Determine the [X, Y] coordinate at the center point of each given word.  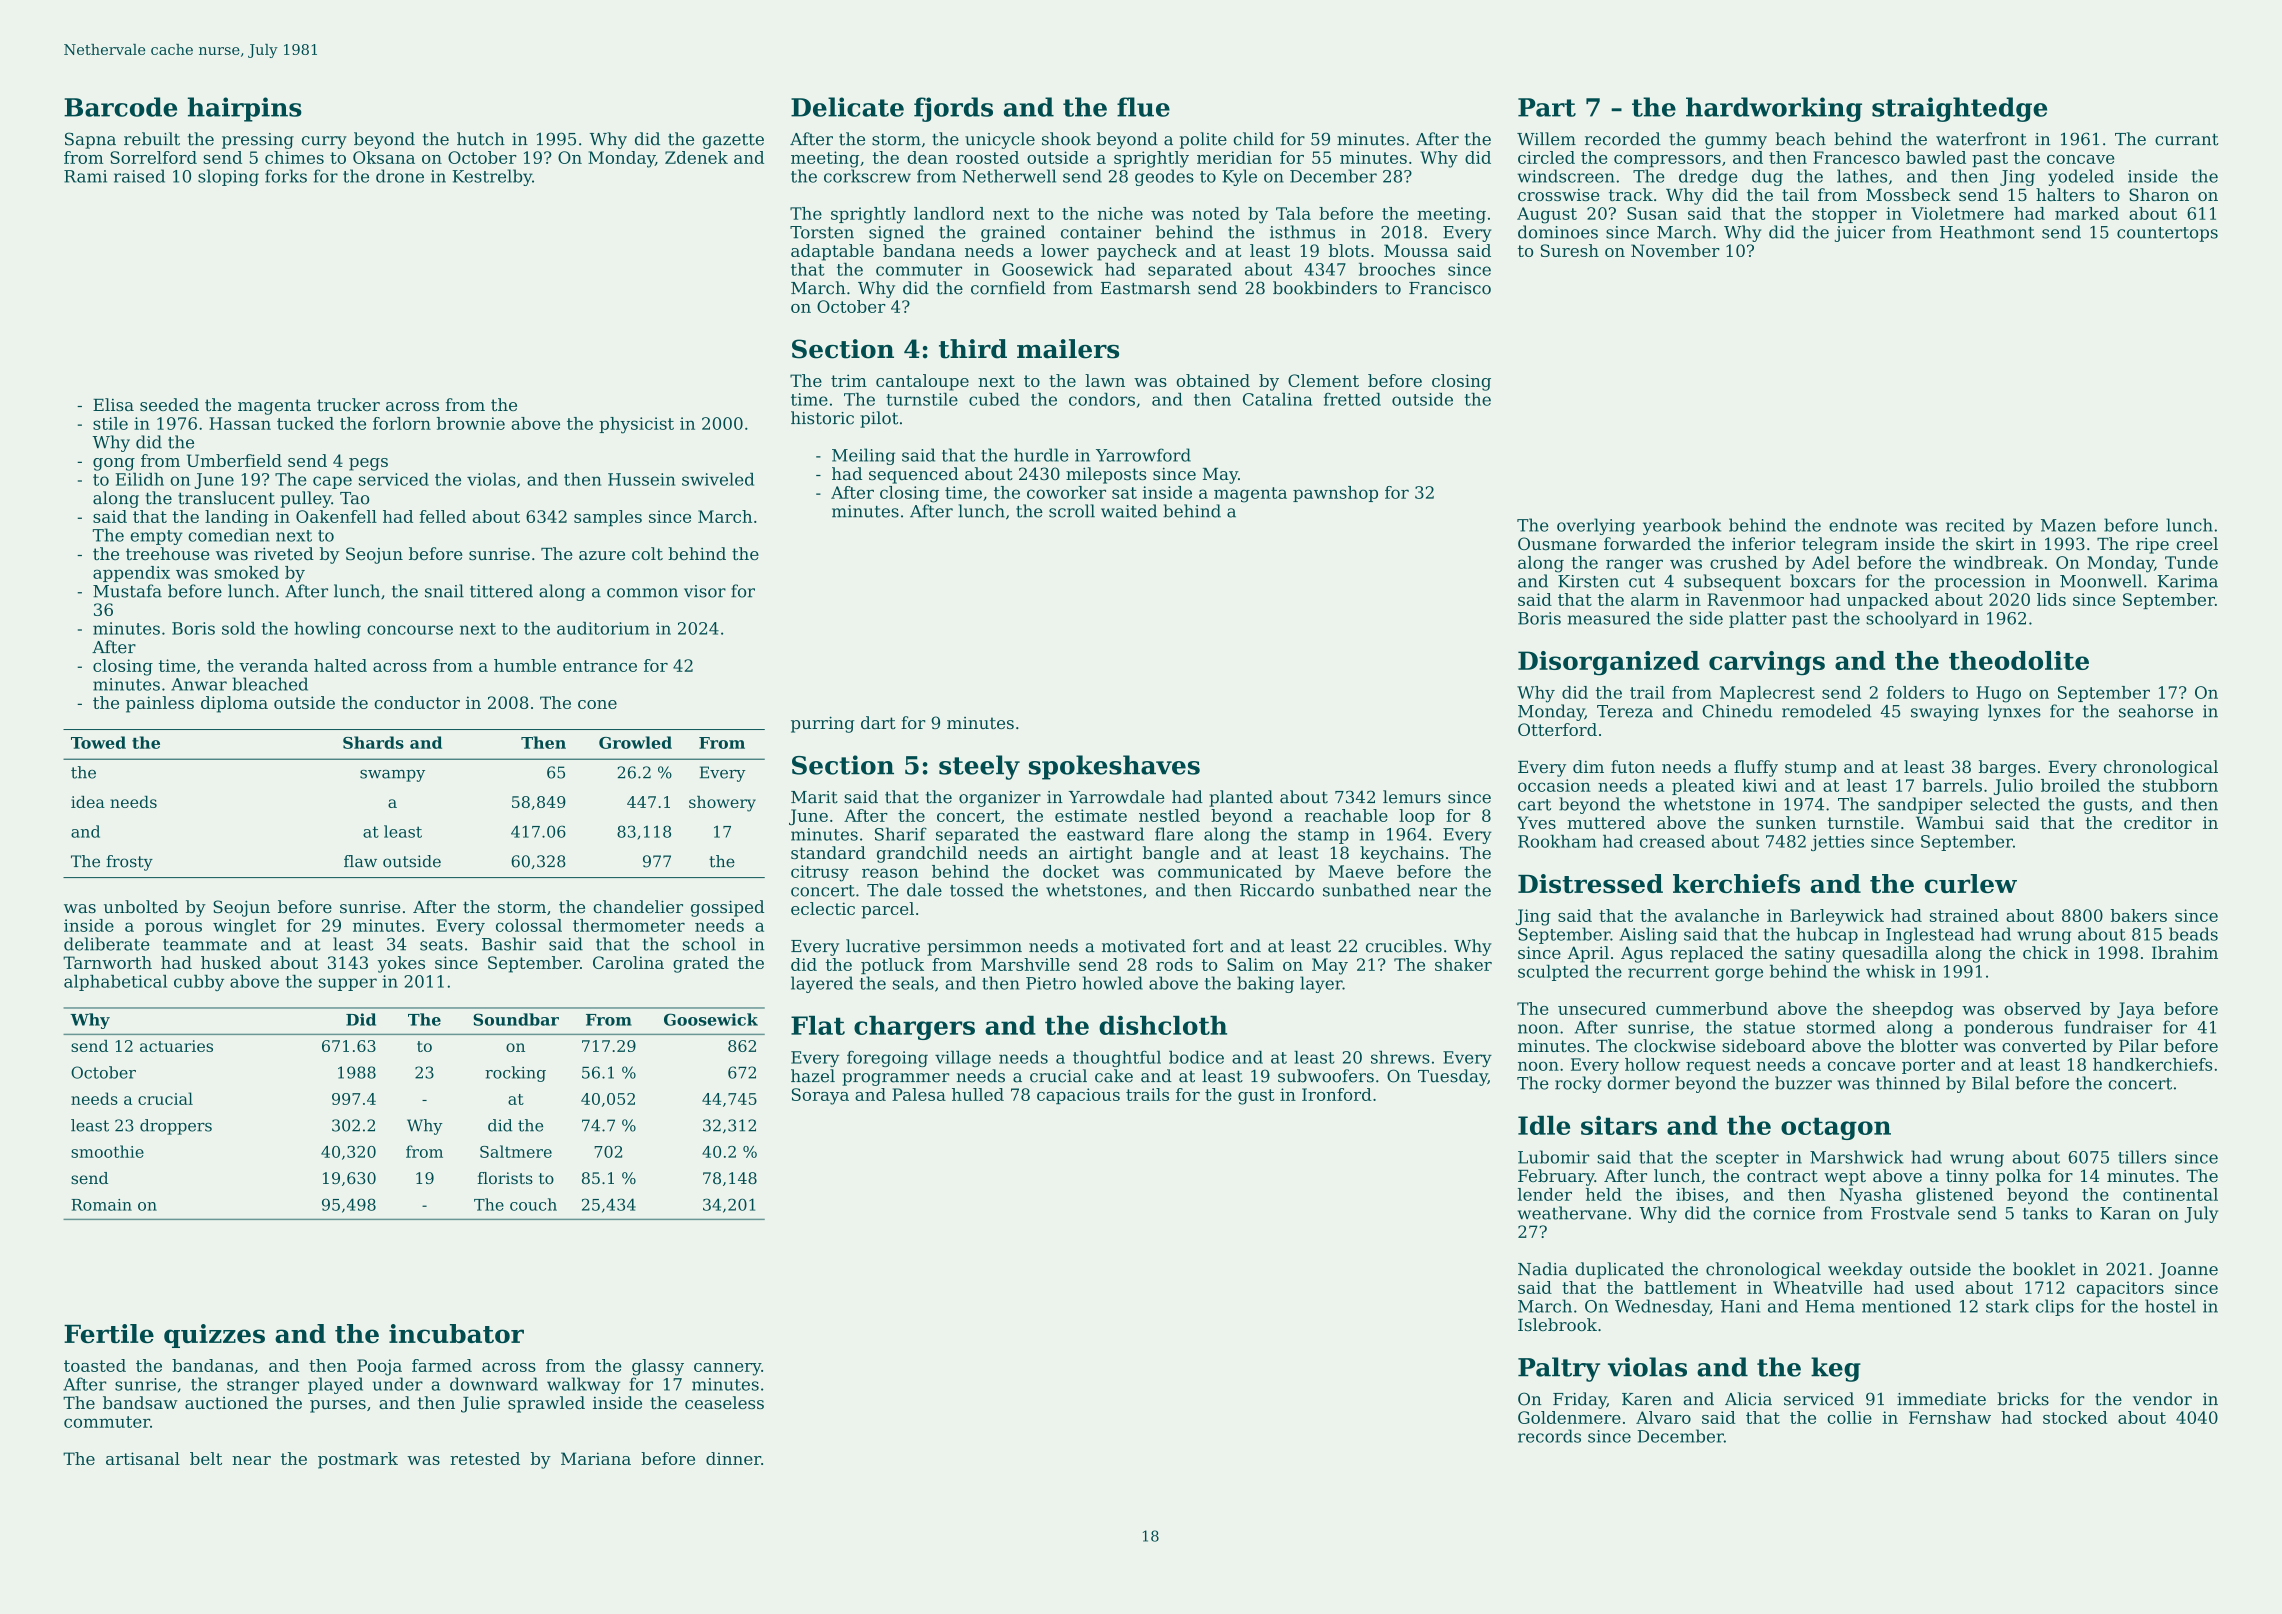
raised [139, 176]
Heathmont [1987, 232]
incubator [456, 1333]
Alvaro [1663, 1417]
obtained [1213, 380]
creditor [2158, 822]
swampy [392, 776]
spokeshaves [1114, 767]
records [1549, 1436]
